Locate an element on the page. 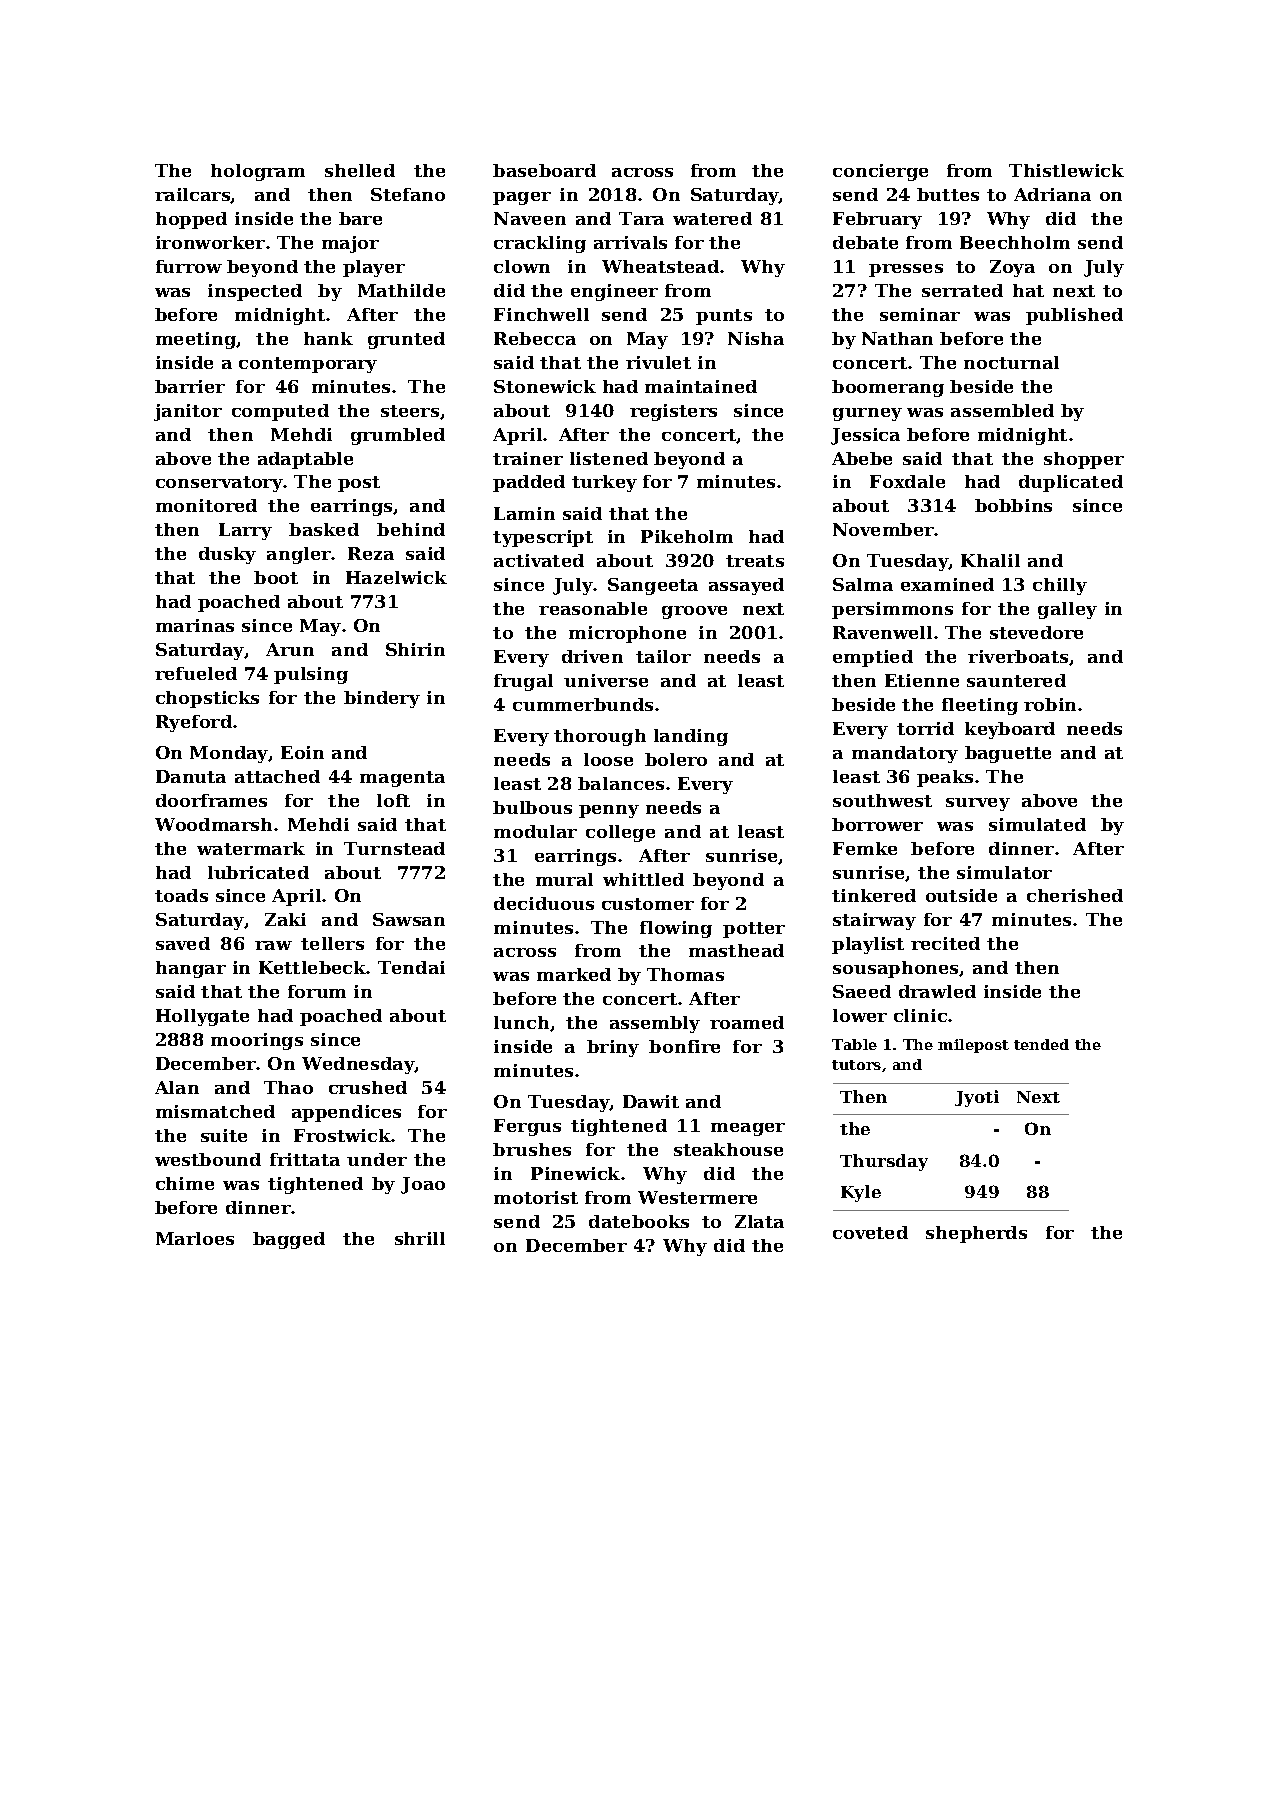  outside is located at coordinates (961, 895).
